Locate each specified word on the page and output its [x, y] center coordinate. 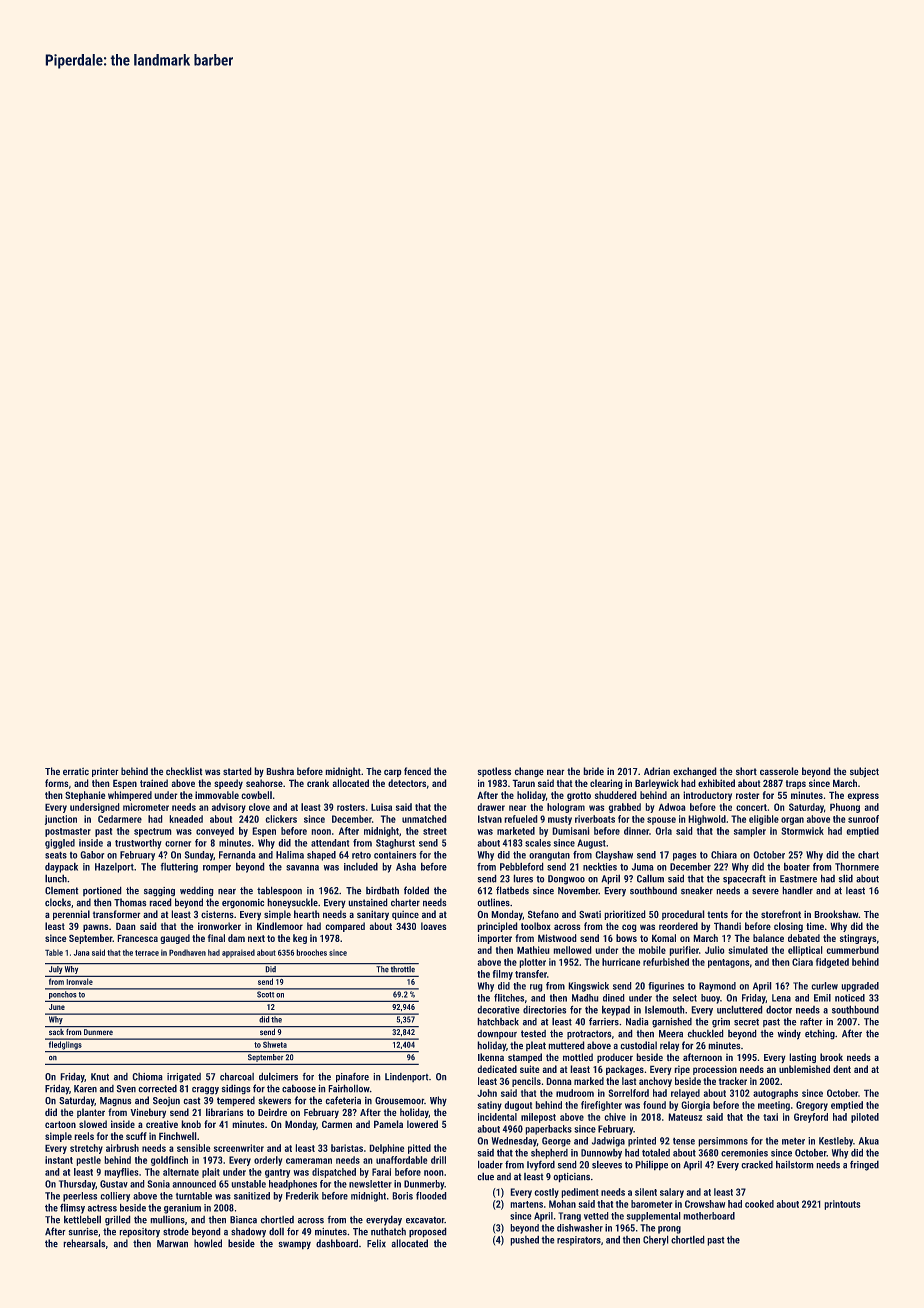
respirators [579, 1241]
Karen [85, 1089]
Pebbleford [522, 866]
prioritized [625, 915]
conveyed [215, 832]
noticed [850, 998]
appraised [238, 953]
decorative [498, 1010]
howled [208, 1243]
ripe [682, 1070]
